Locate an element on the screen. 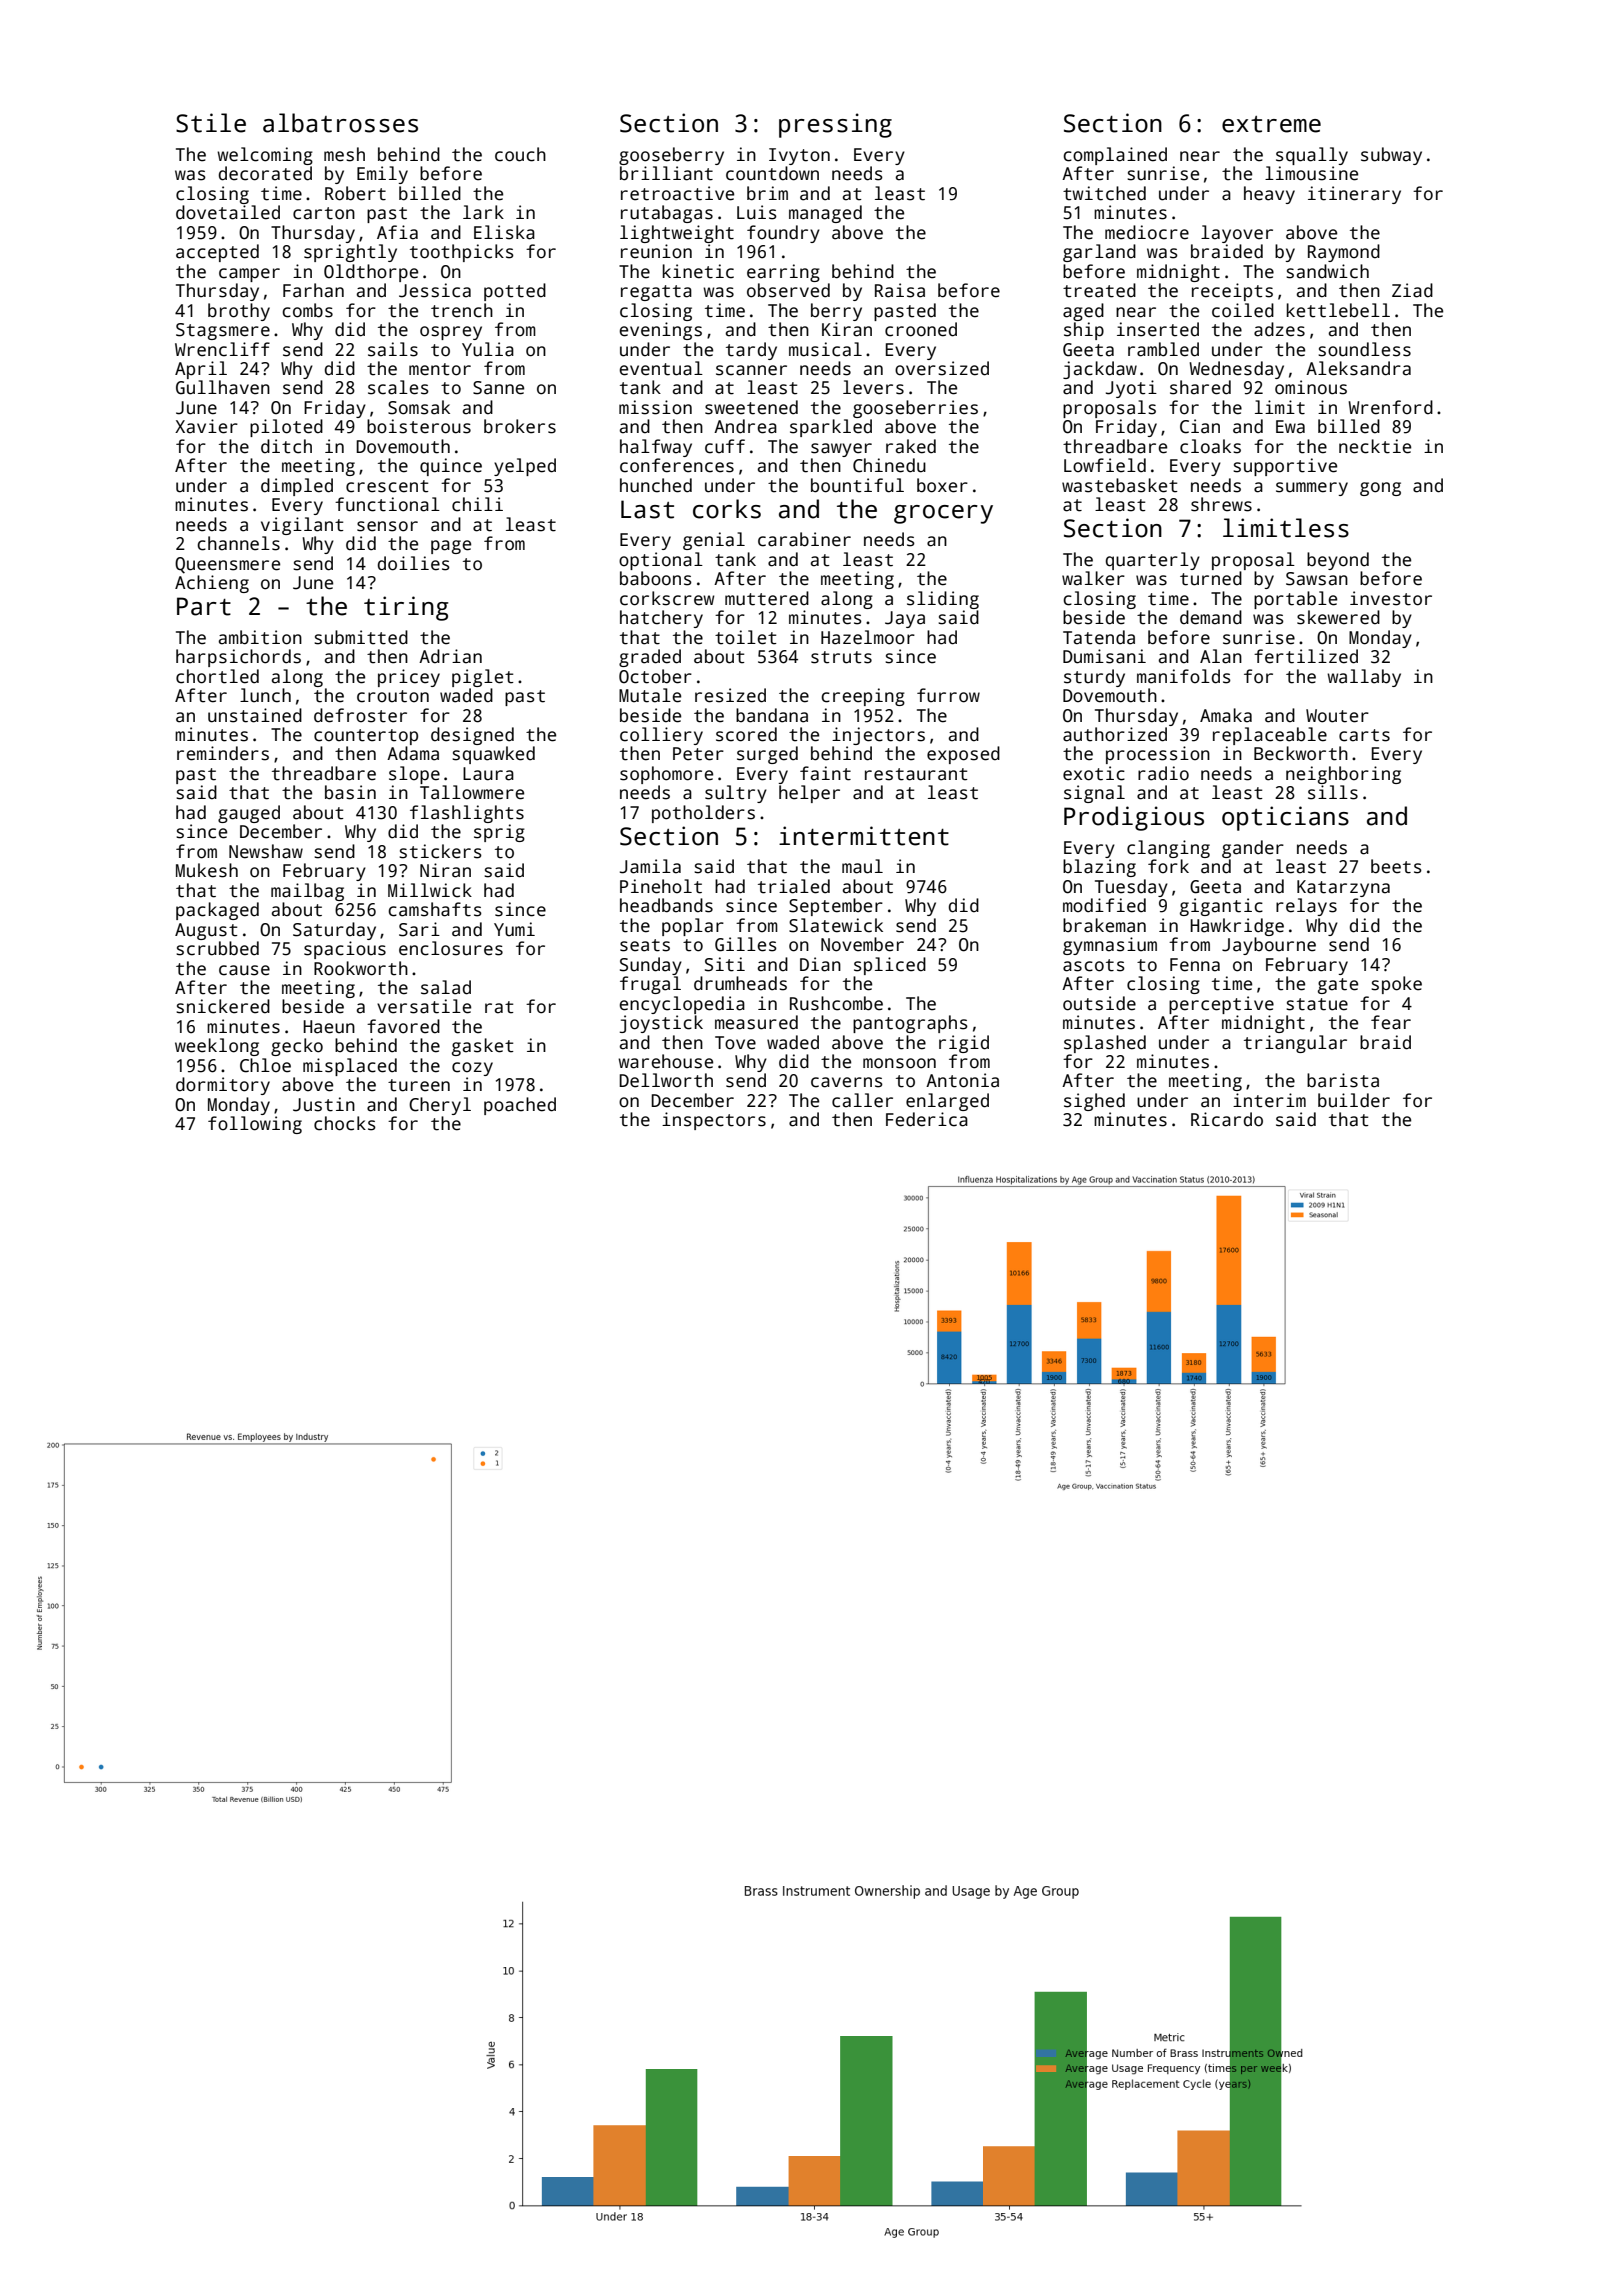  extreme is located at coordinates (1271, 124).
